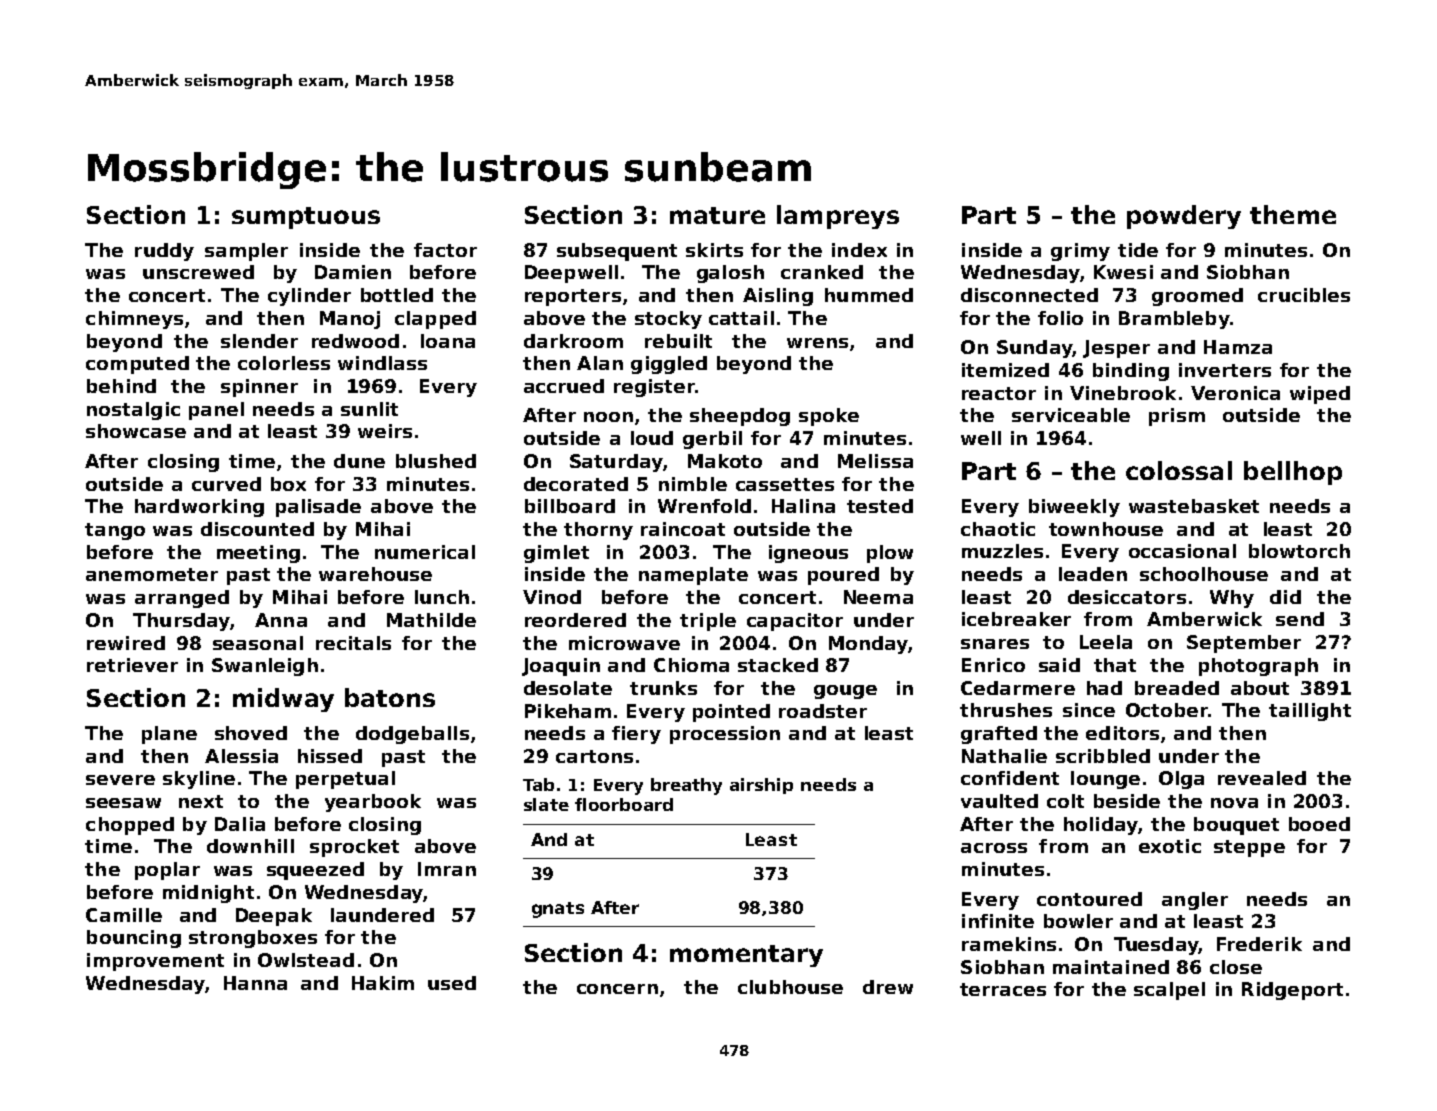 The height and width of the screenshot is (1111, 1437). I want to click on stacked, so click(778, 665).
